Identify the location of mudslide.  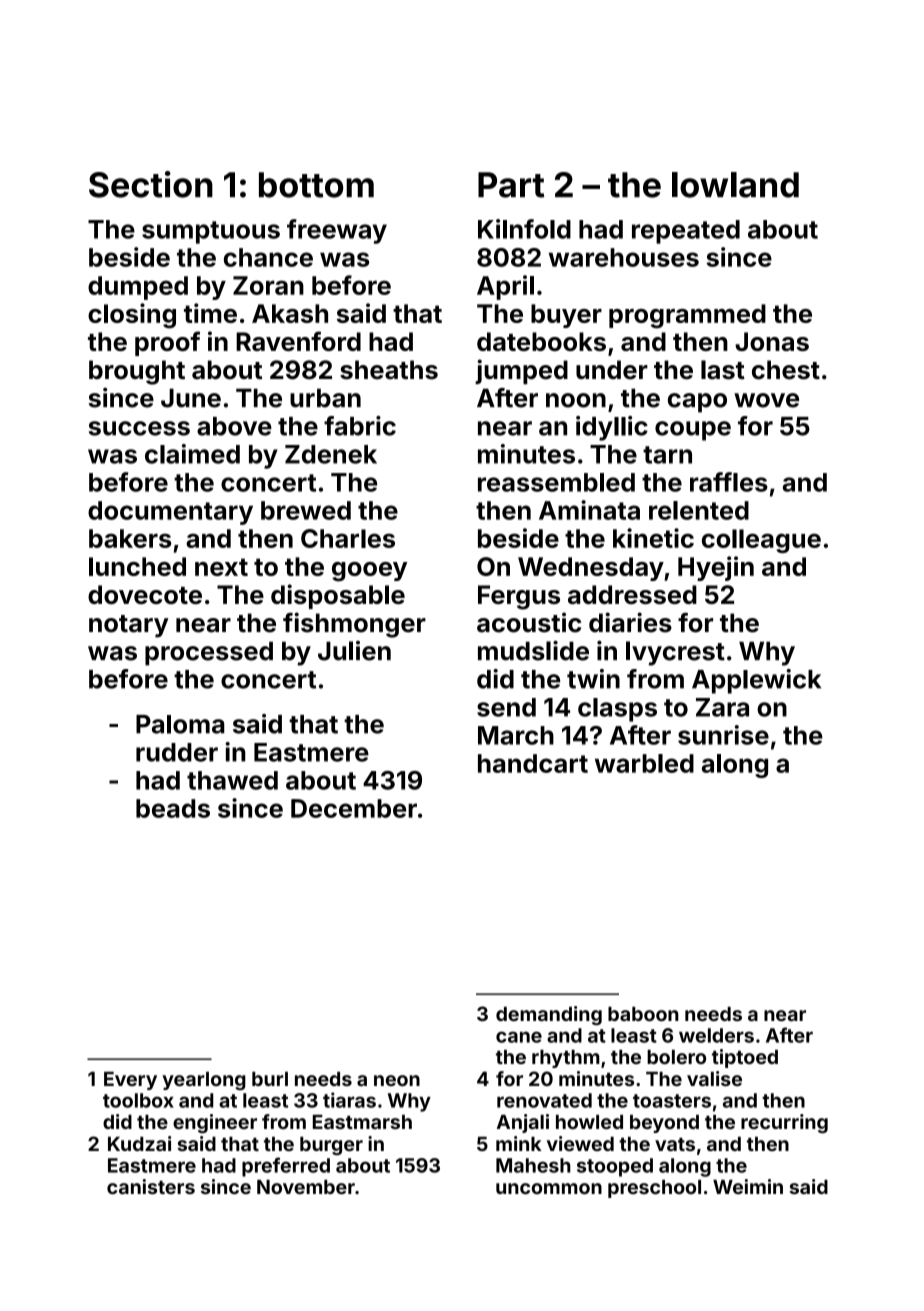
(533, 650).
